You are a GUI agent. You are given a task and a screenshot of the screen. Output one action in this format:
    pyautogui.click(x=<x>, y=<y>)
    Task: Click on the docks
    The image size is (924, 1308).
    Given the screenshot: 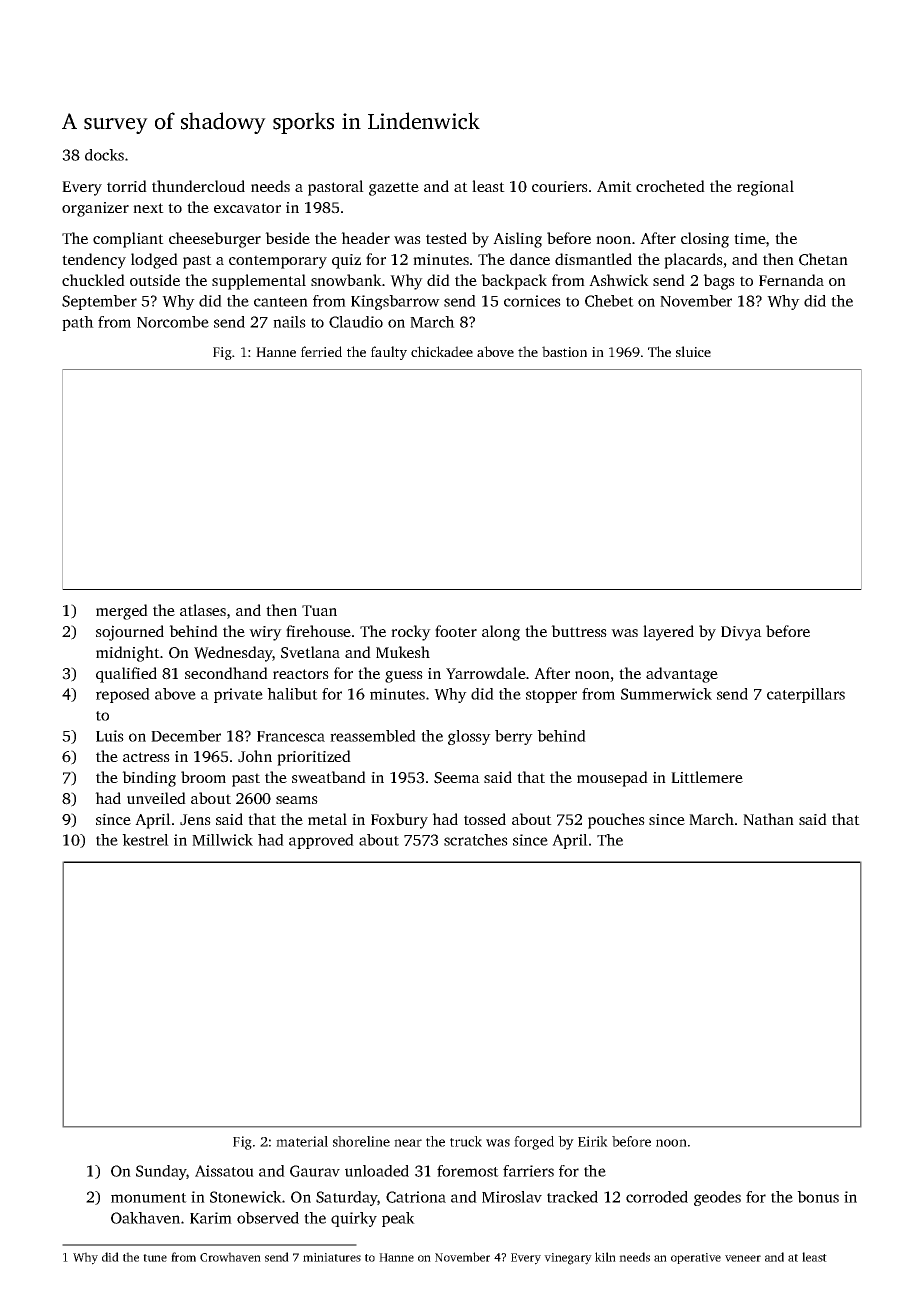 What is the action you would take?
    pyautogui.click(x=104, y=155)
